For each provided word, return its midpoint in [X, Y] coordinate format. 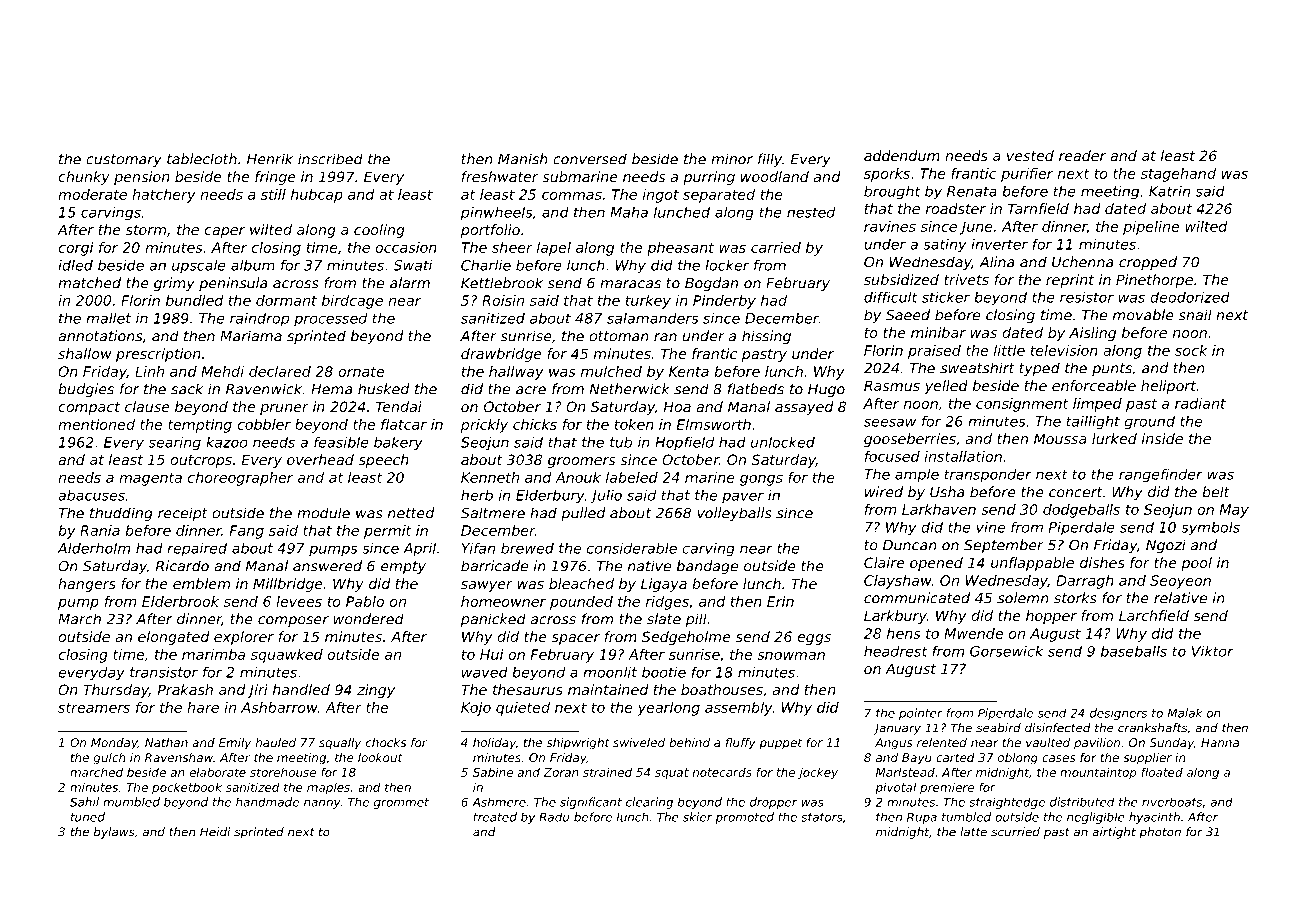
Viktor [1213, 651]
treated [495, 817]
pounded [581, 603]
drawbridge [501, 355]
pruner [284, 409]
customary [124, 160]
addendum [902, 155]
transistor [164, 672]
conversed [590, 159]
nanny [322, 804]
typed [1040, 369]
